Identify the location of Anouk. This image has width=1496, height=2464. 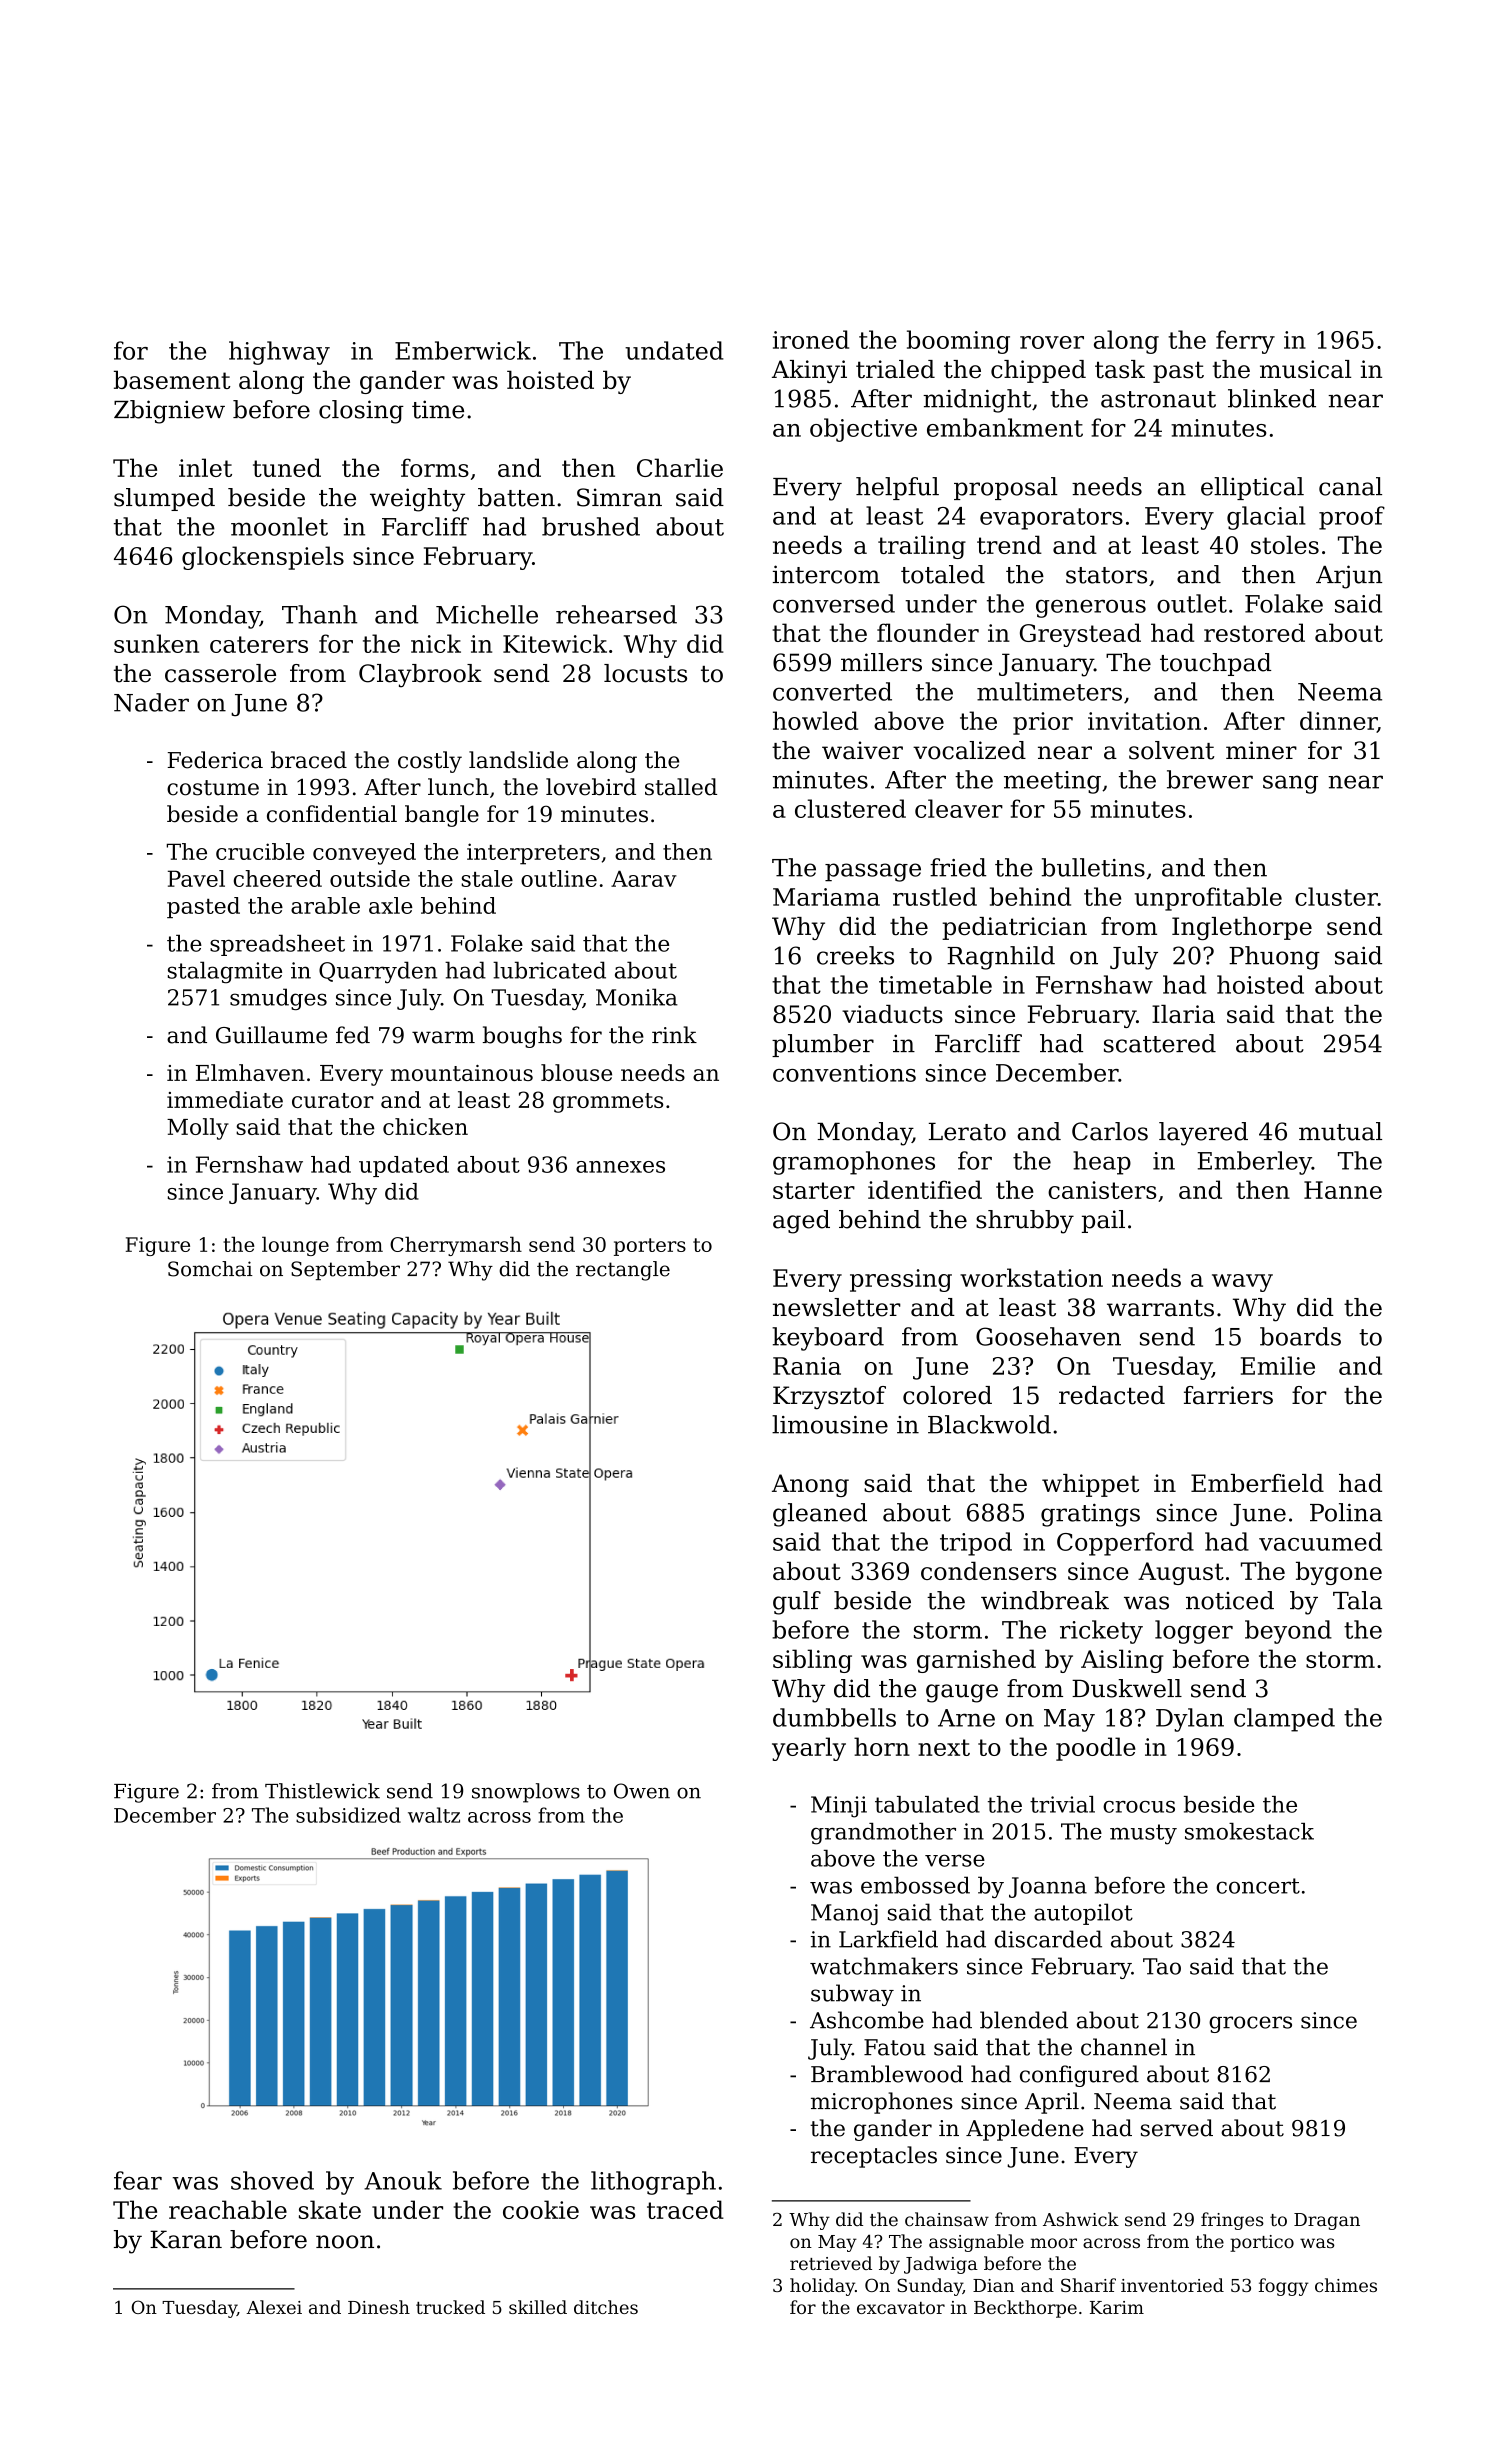
(403, 2180).
